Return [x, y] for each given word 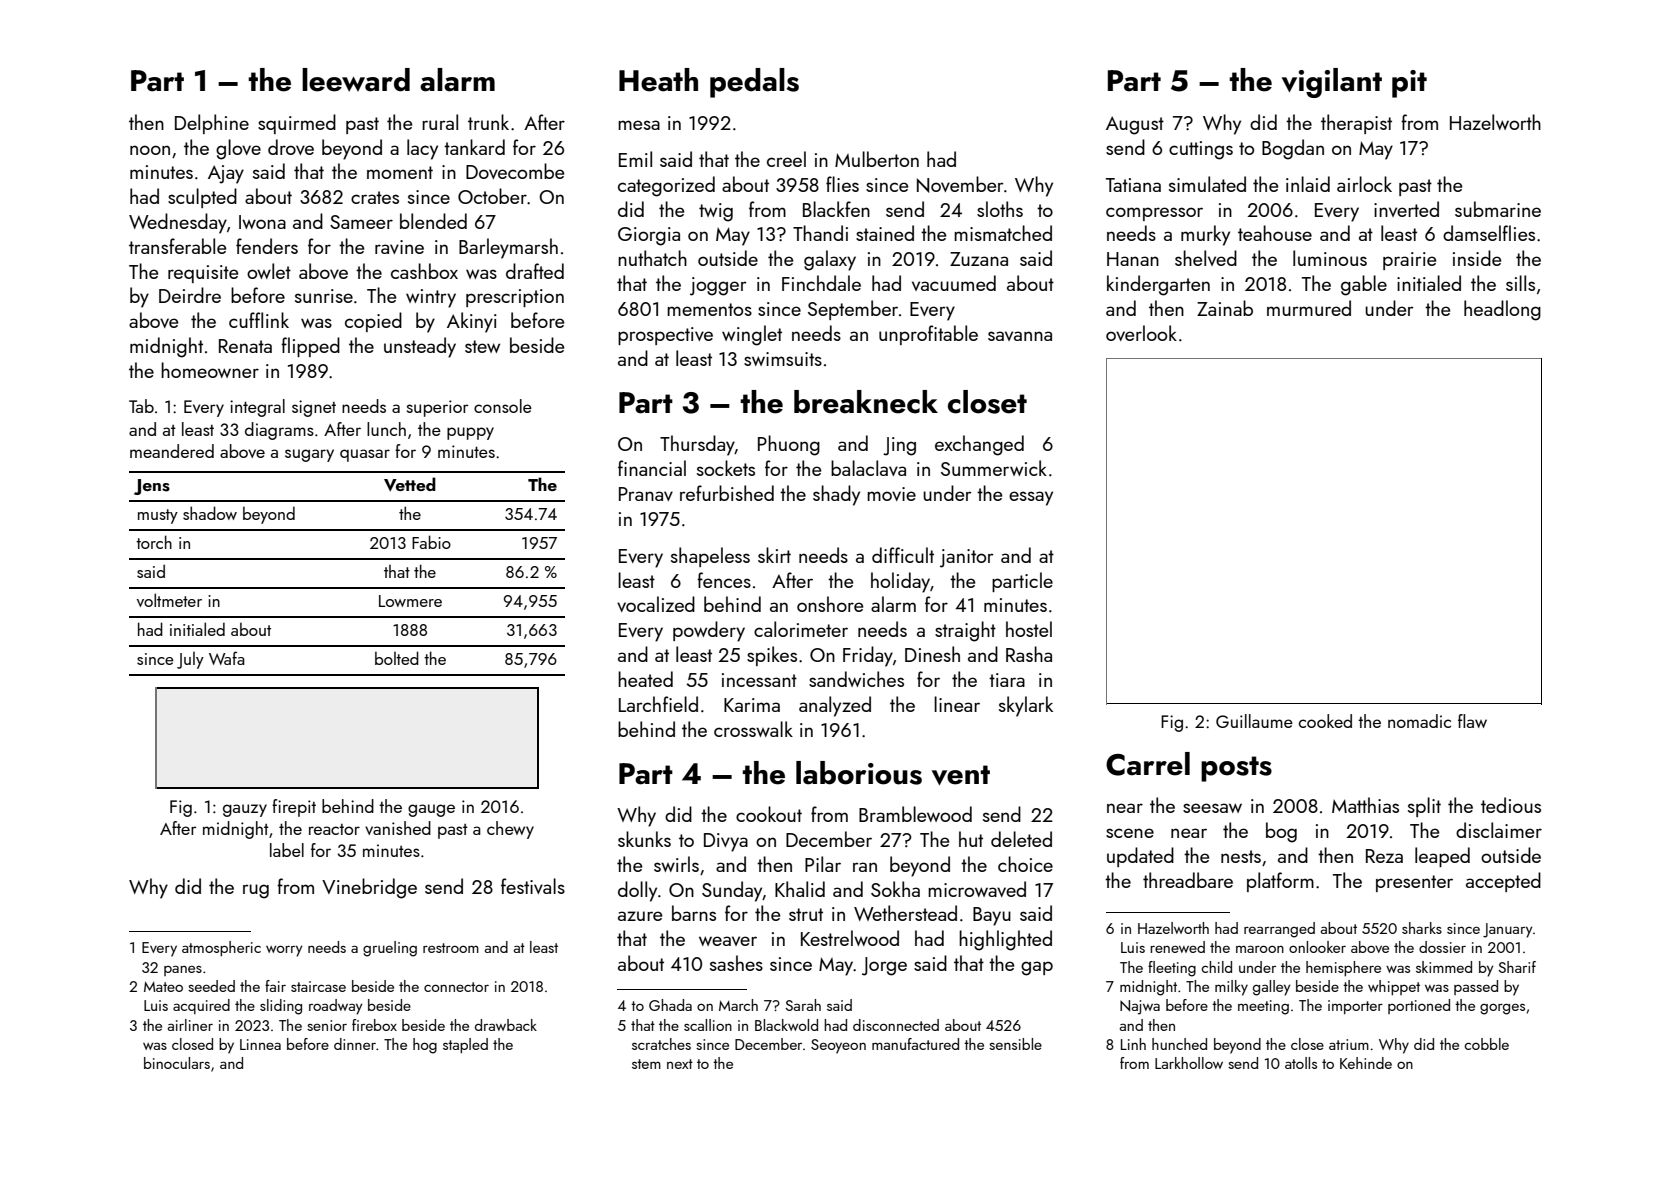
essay [1031, 498]
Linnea [260, 1044]
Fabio [431, 542]
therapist [1356, 124]
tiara [1007, 680]
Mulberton [877, 159]
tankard [474, 147]
